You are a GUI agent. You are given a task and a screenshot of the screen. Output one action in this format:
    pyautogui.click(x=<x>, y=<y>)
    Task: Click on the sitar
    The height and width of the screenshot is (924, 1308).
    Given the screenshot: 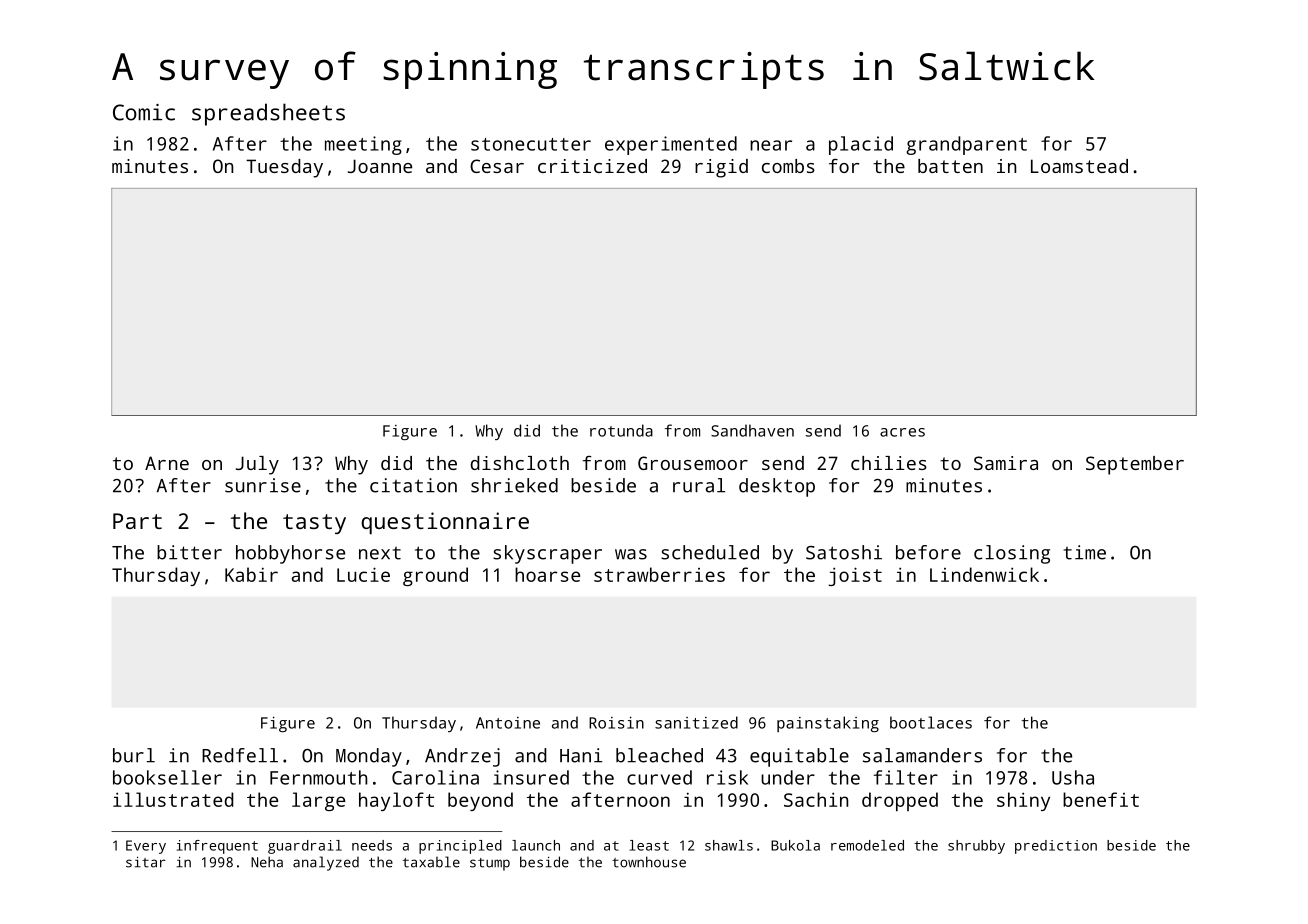 What is the action you would take?
    pyautogui.click(x=146, y=862)
